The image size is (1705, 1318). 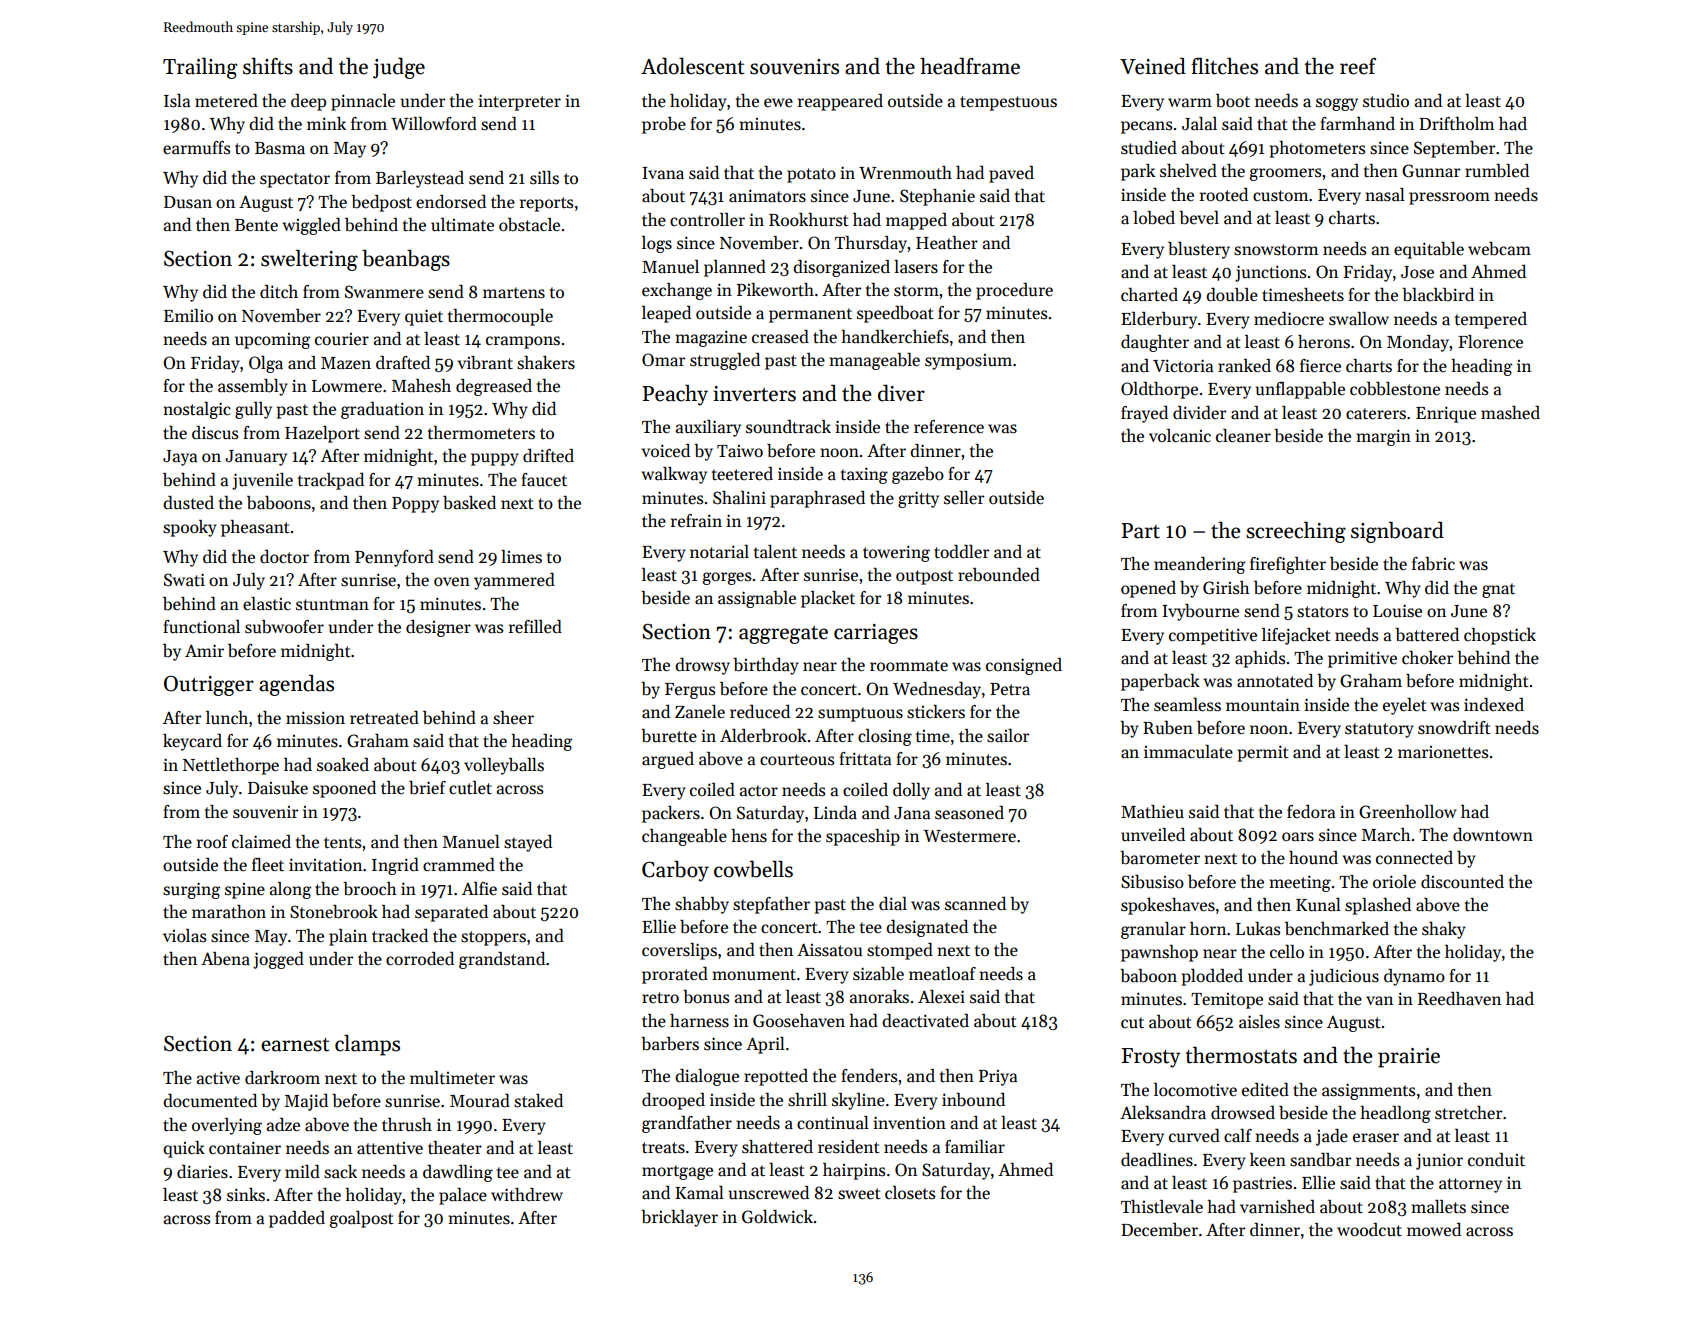 What do you see at coordinates (362, 1219) in the screenshot?
I see `goalpost` at bounding box center [362, 1219].
